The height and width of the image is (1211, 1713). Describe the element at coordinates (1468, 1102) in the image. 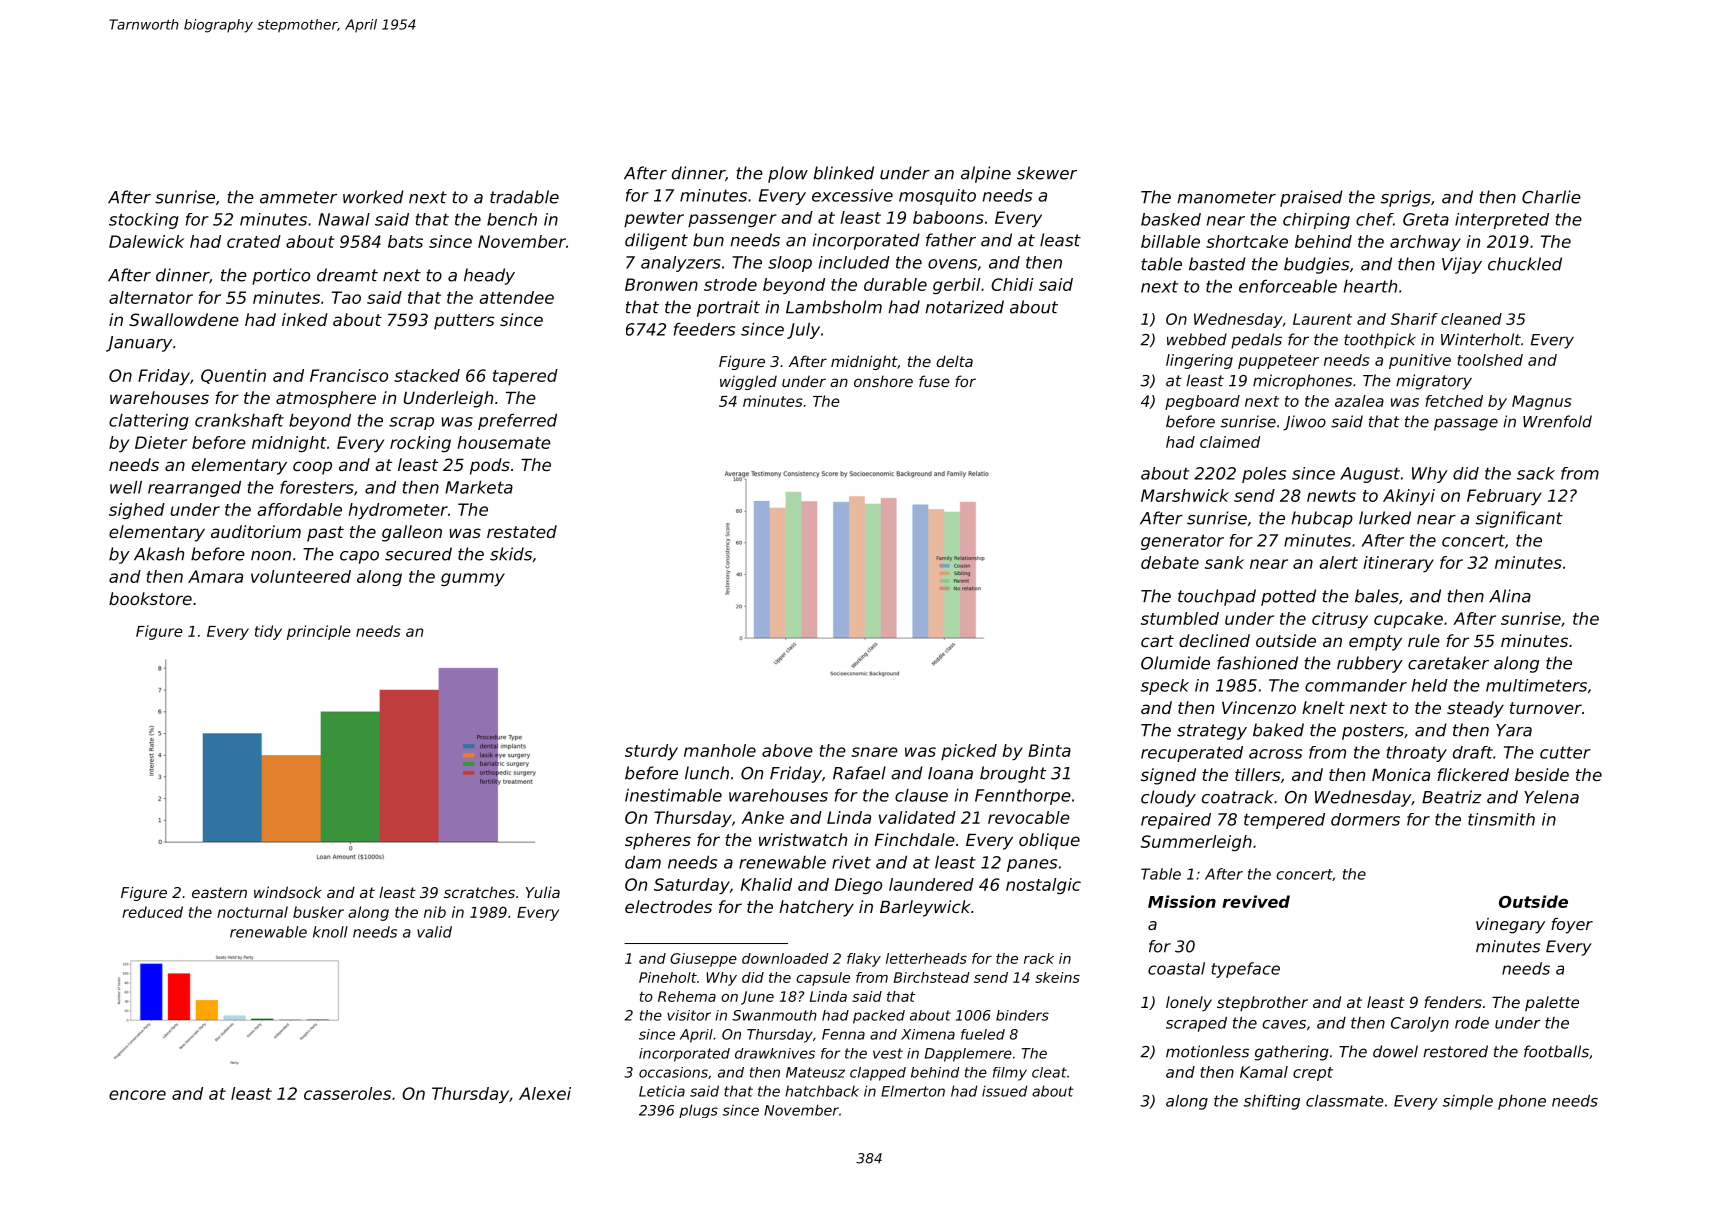

I see `simple` at that location.
